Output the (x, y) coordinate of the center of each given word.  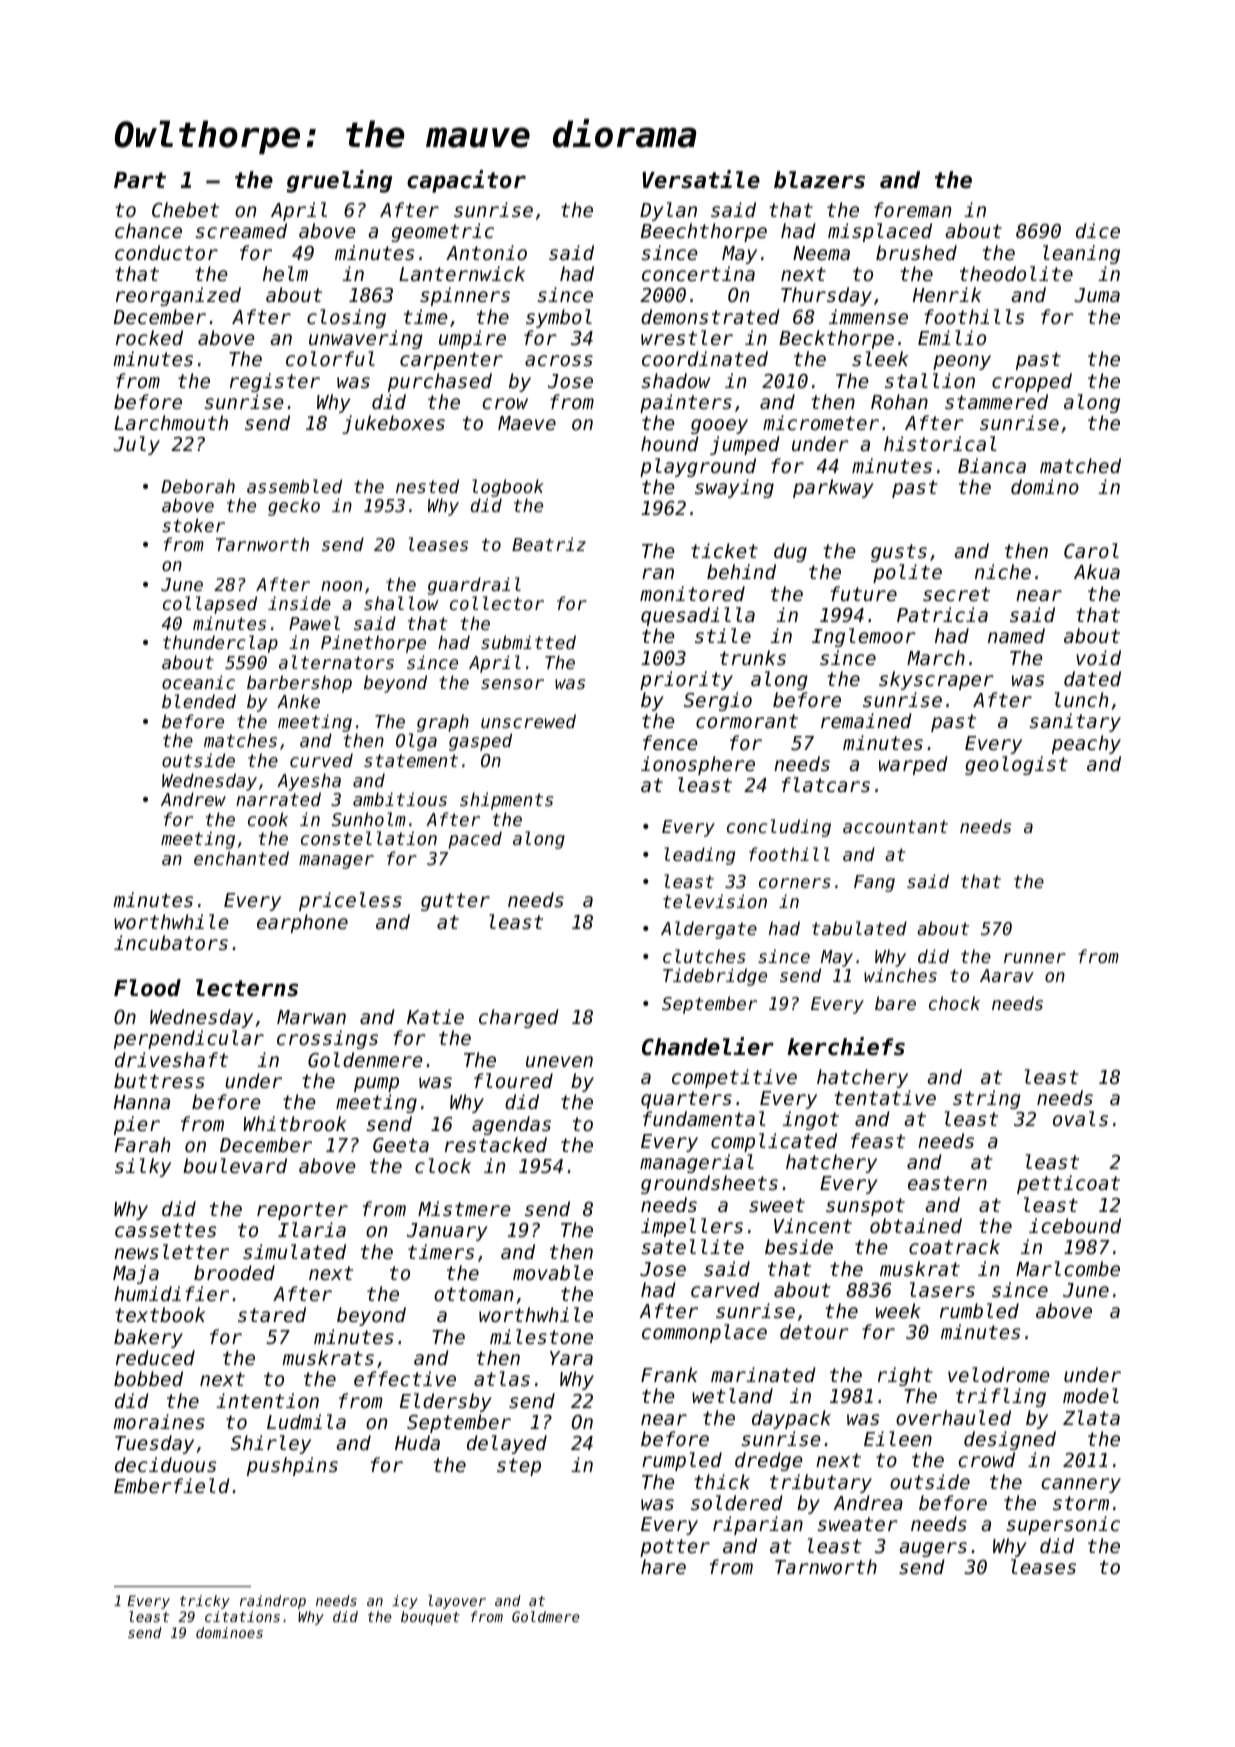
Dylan (668, 211)
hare (663, 1566)
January (447, 1232)
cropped (1032, 382)
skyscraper (936, 680)
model (1091, 1395)
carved (725, 1289)
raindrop (273, 1602)
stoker (193, 525)
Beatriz (549, 544)
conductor (166, 252)
